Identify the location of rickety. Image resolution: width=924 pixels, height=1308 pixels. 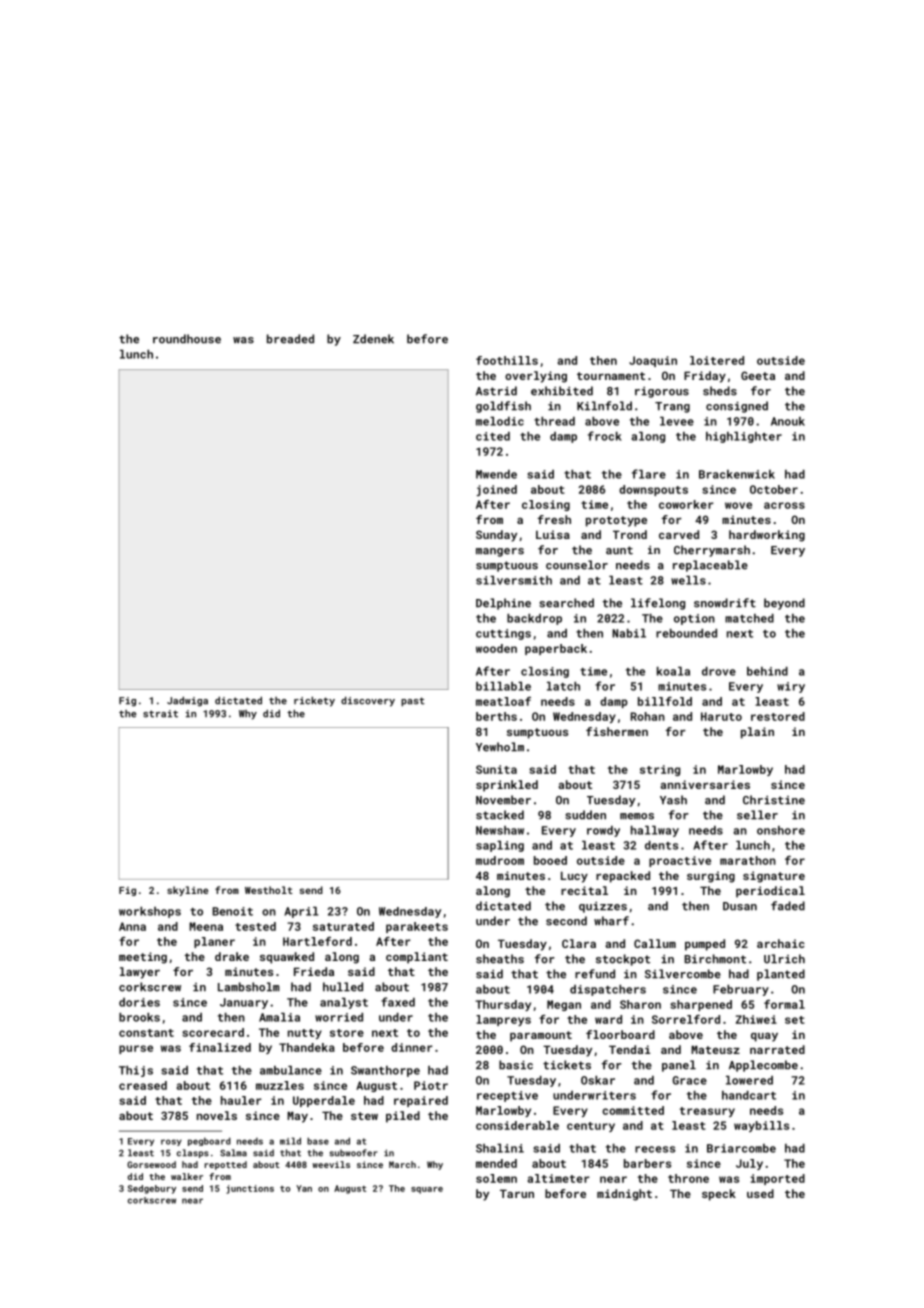
(314, 701).
